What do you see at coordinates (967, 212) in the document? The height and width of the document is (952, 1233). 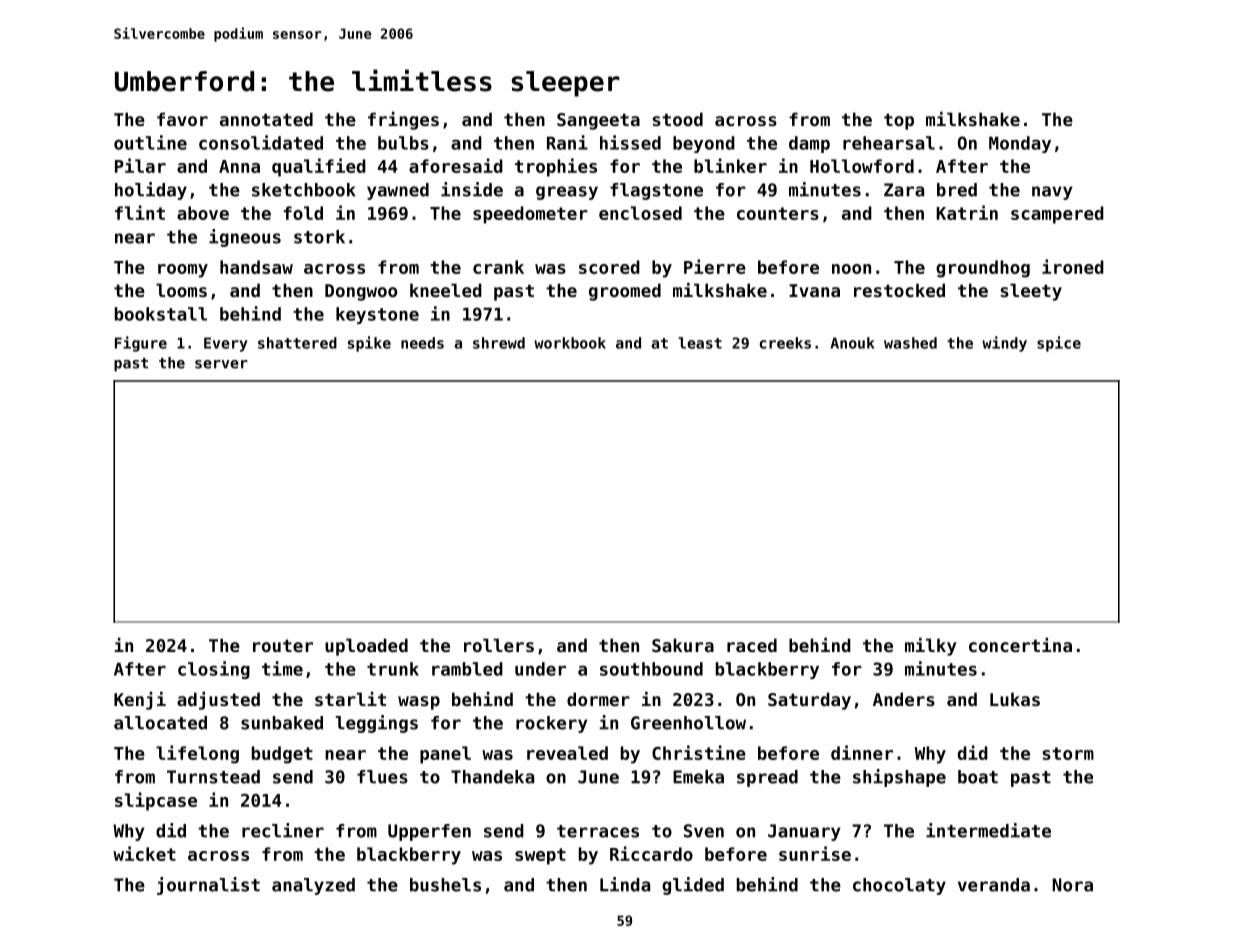 I see `Katrin` at bounding box center [967, 212].
